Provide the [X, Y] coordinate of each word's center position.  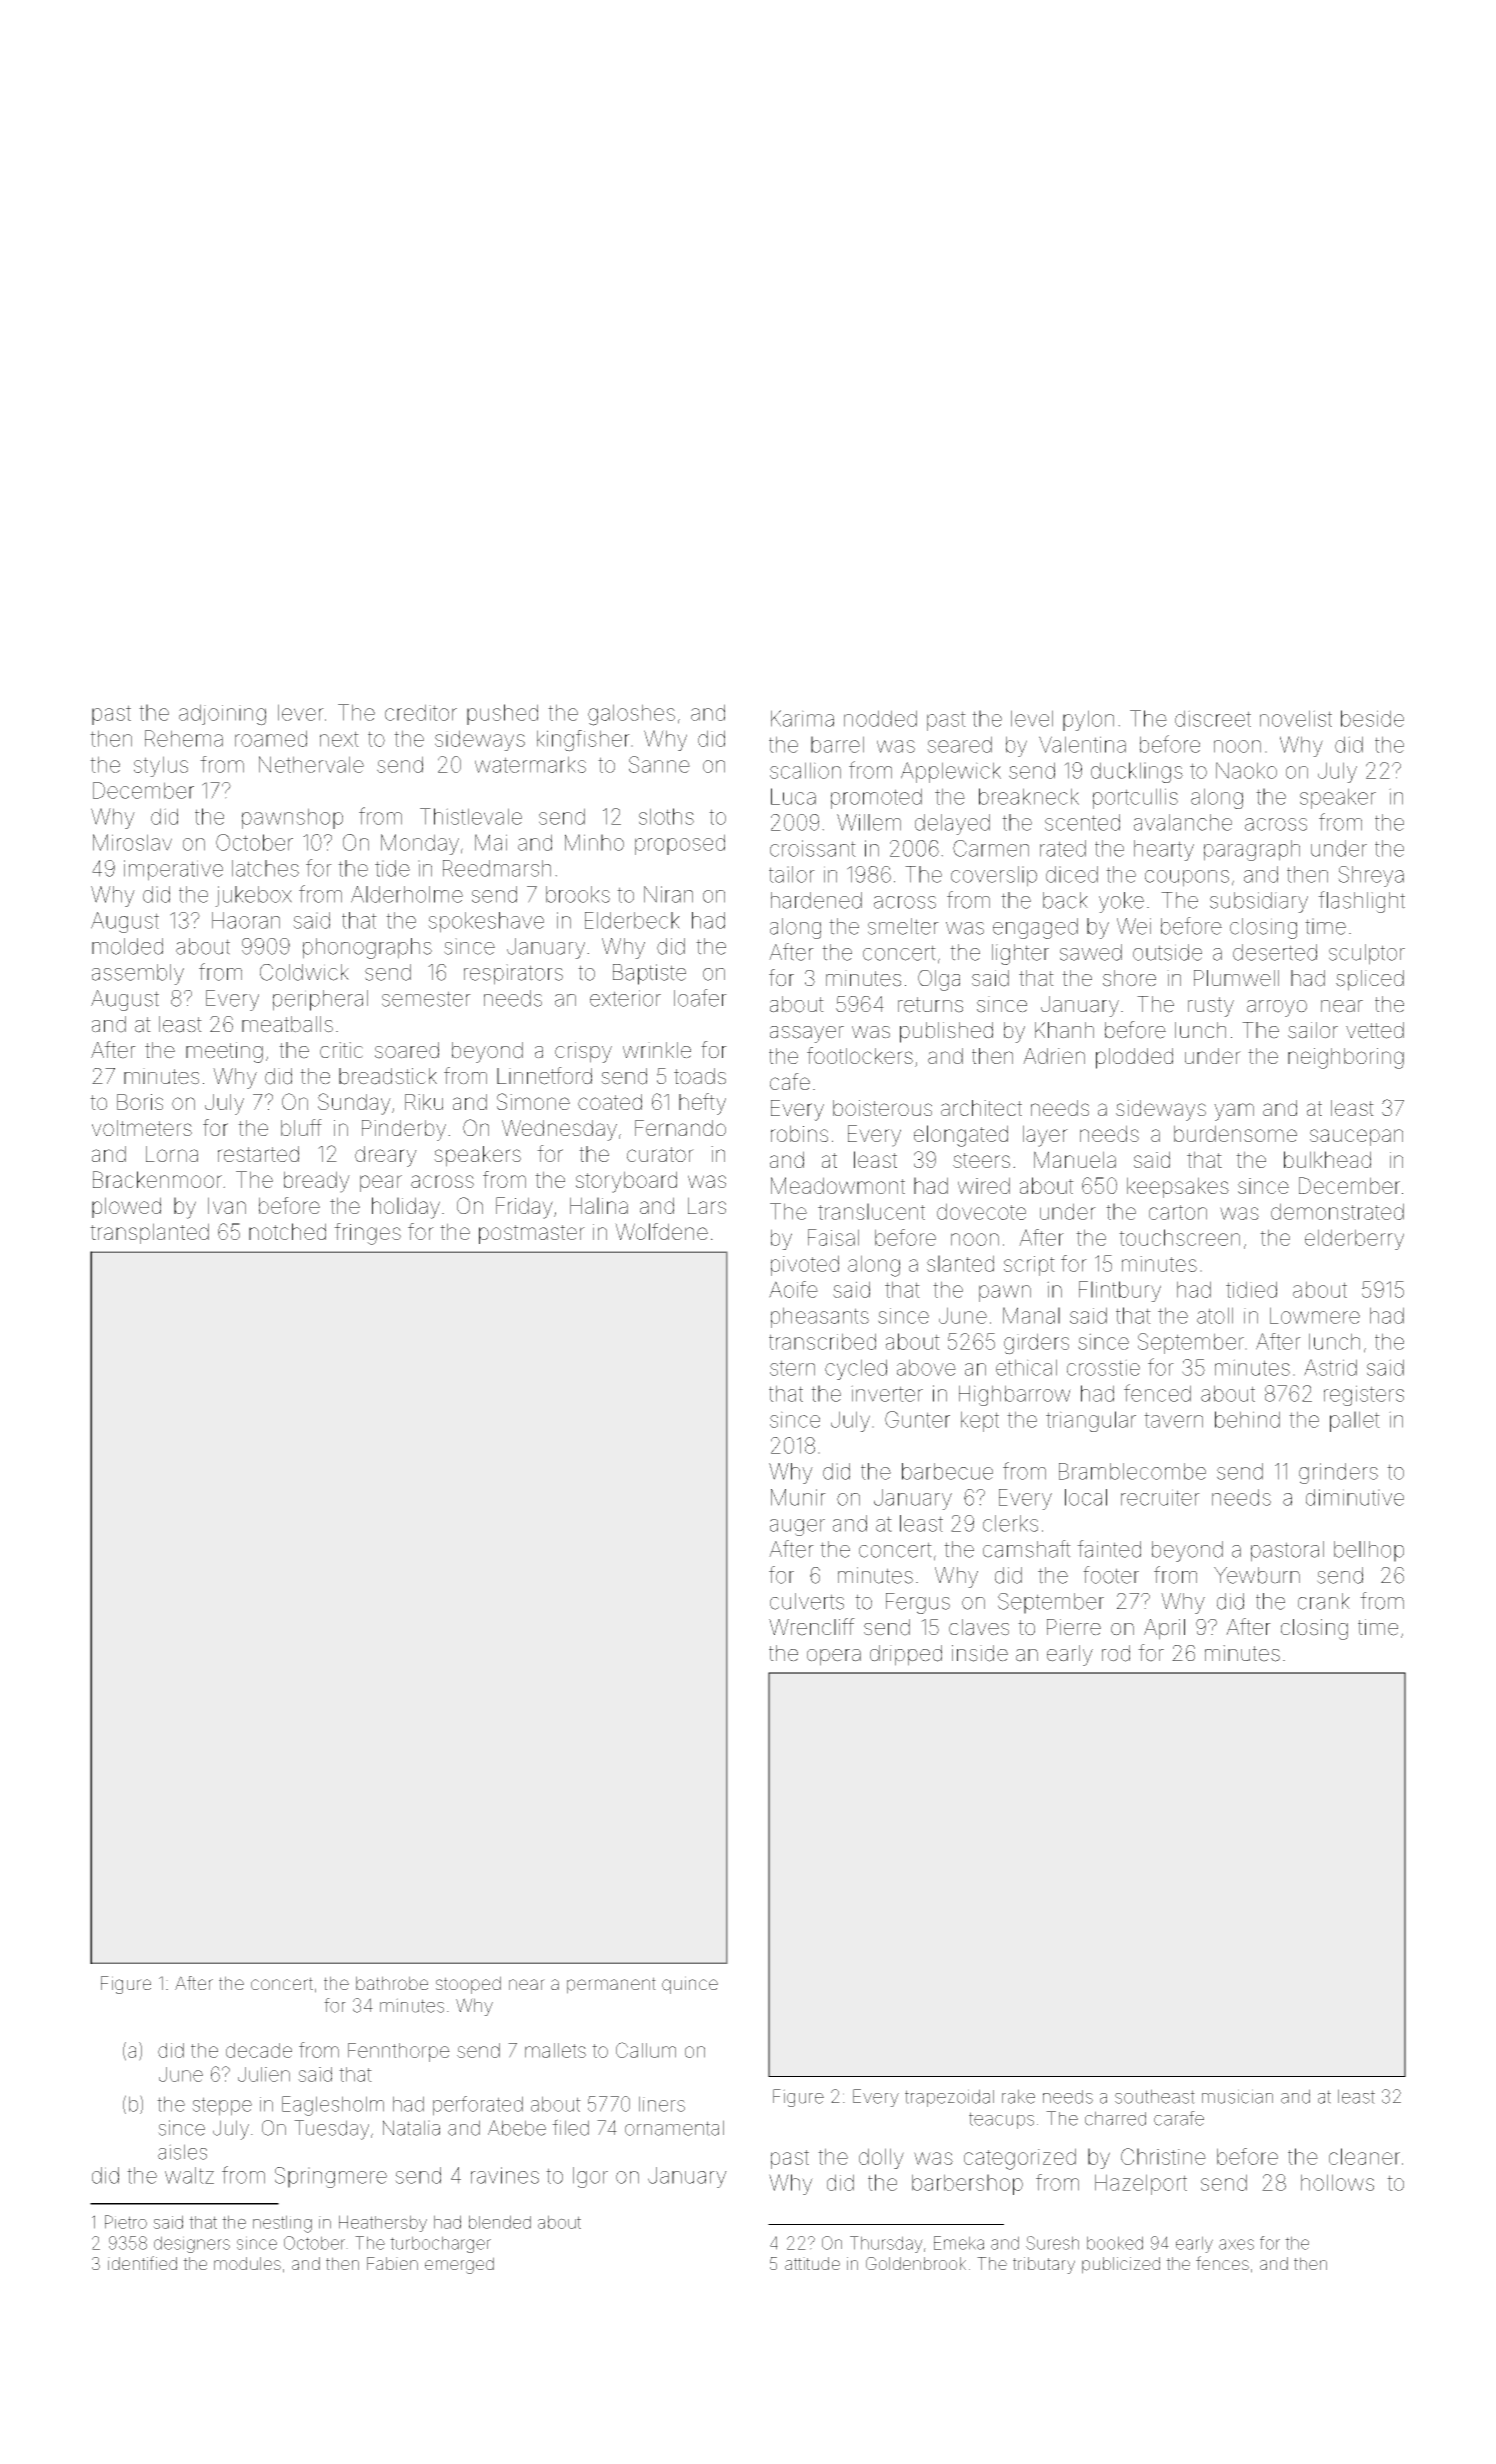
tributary [1044, 2265]
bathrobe [392, 1983]
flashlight [1361, 902]
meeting [224, 1052]
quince [690, 1985]
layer [1045, 1136]
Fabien [392, 2263]
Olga [939, 980]
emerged [459, 2265]
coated [610, 1102]
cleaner [1364, 2156]
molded [127, 946]
